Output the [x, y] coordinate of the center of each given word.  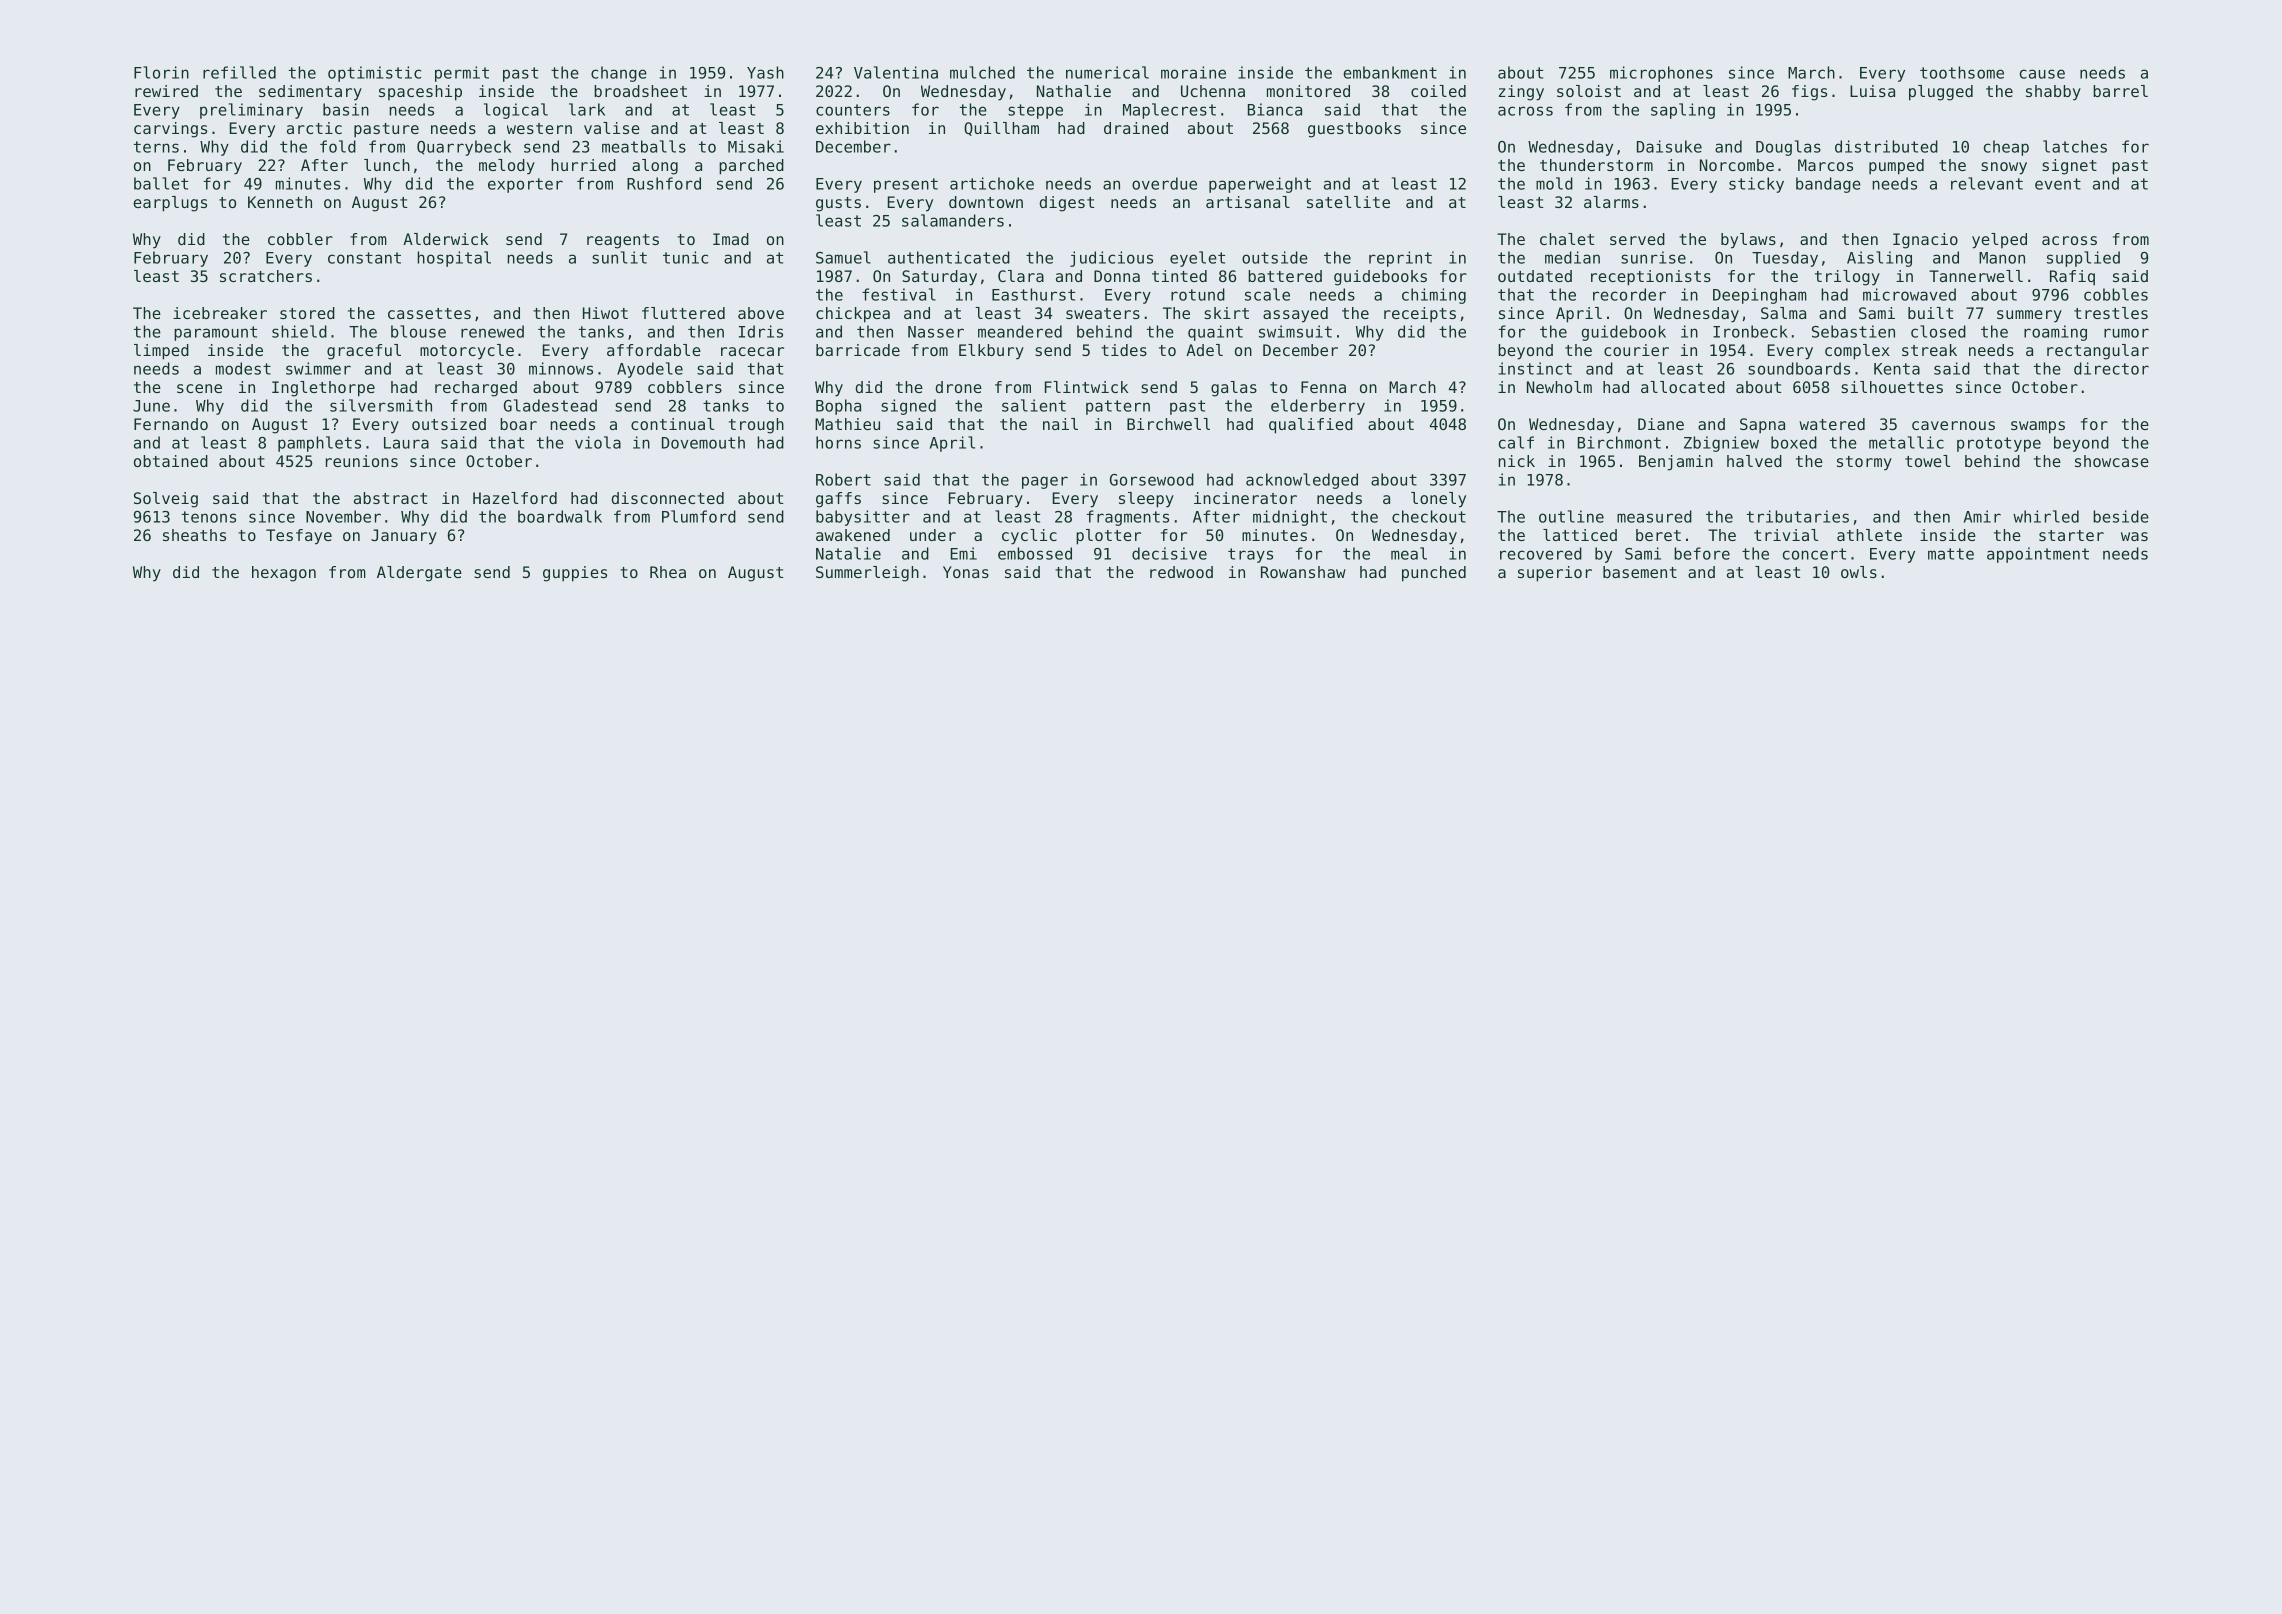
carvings [170, 130]
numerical [1107, 72]
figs [1809, 93]
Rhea [668, 572]
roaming [2055, 333]
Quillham [1001, 129]
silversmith [381, 405]
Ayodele [650, 370]
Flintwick [1086, 387]
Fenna [1323, 387]
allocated [1683, 387]
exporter [525, 185]
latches [2075, 146]
